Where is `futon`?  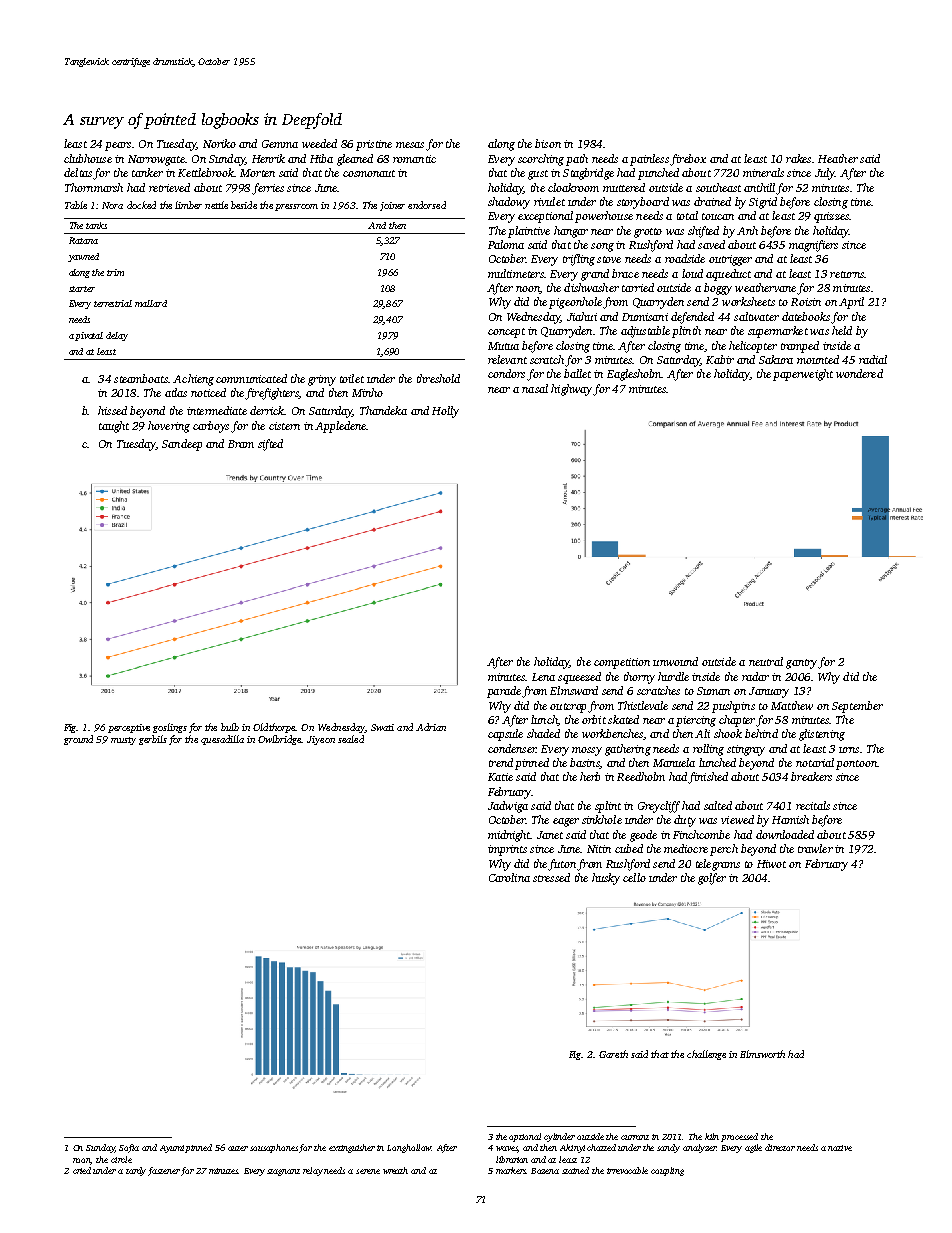 futon is located at coordinates (562, 865).
